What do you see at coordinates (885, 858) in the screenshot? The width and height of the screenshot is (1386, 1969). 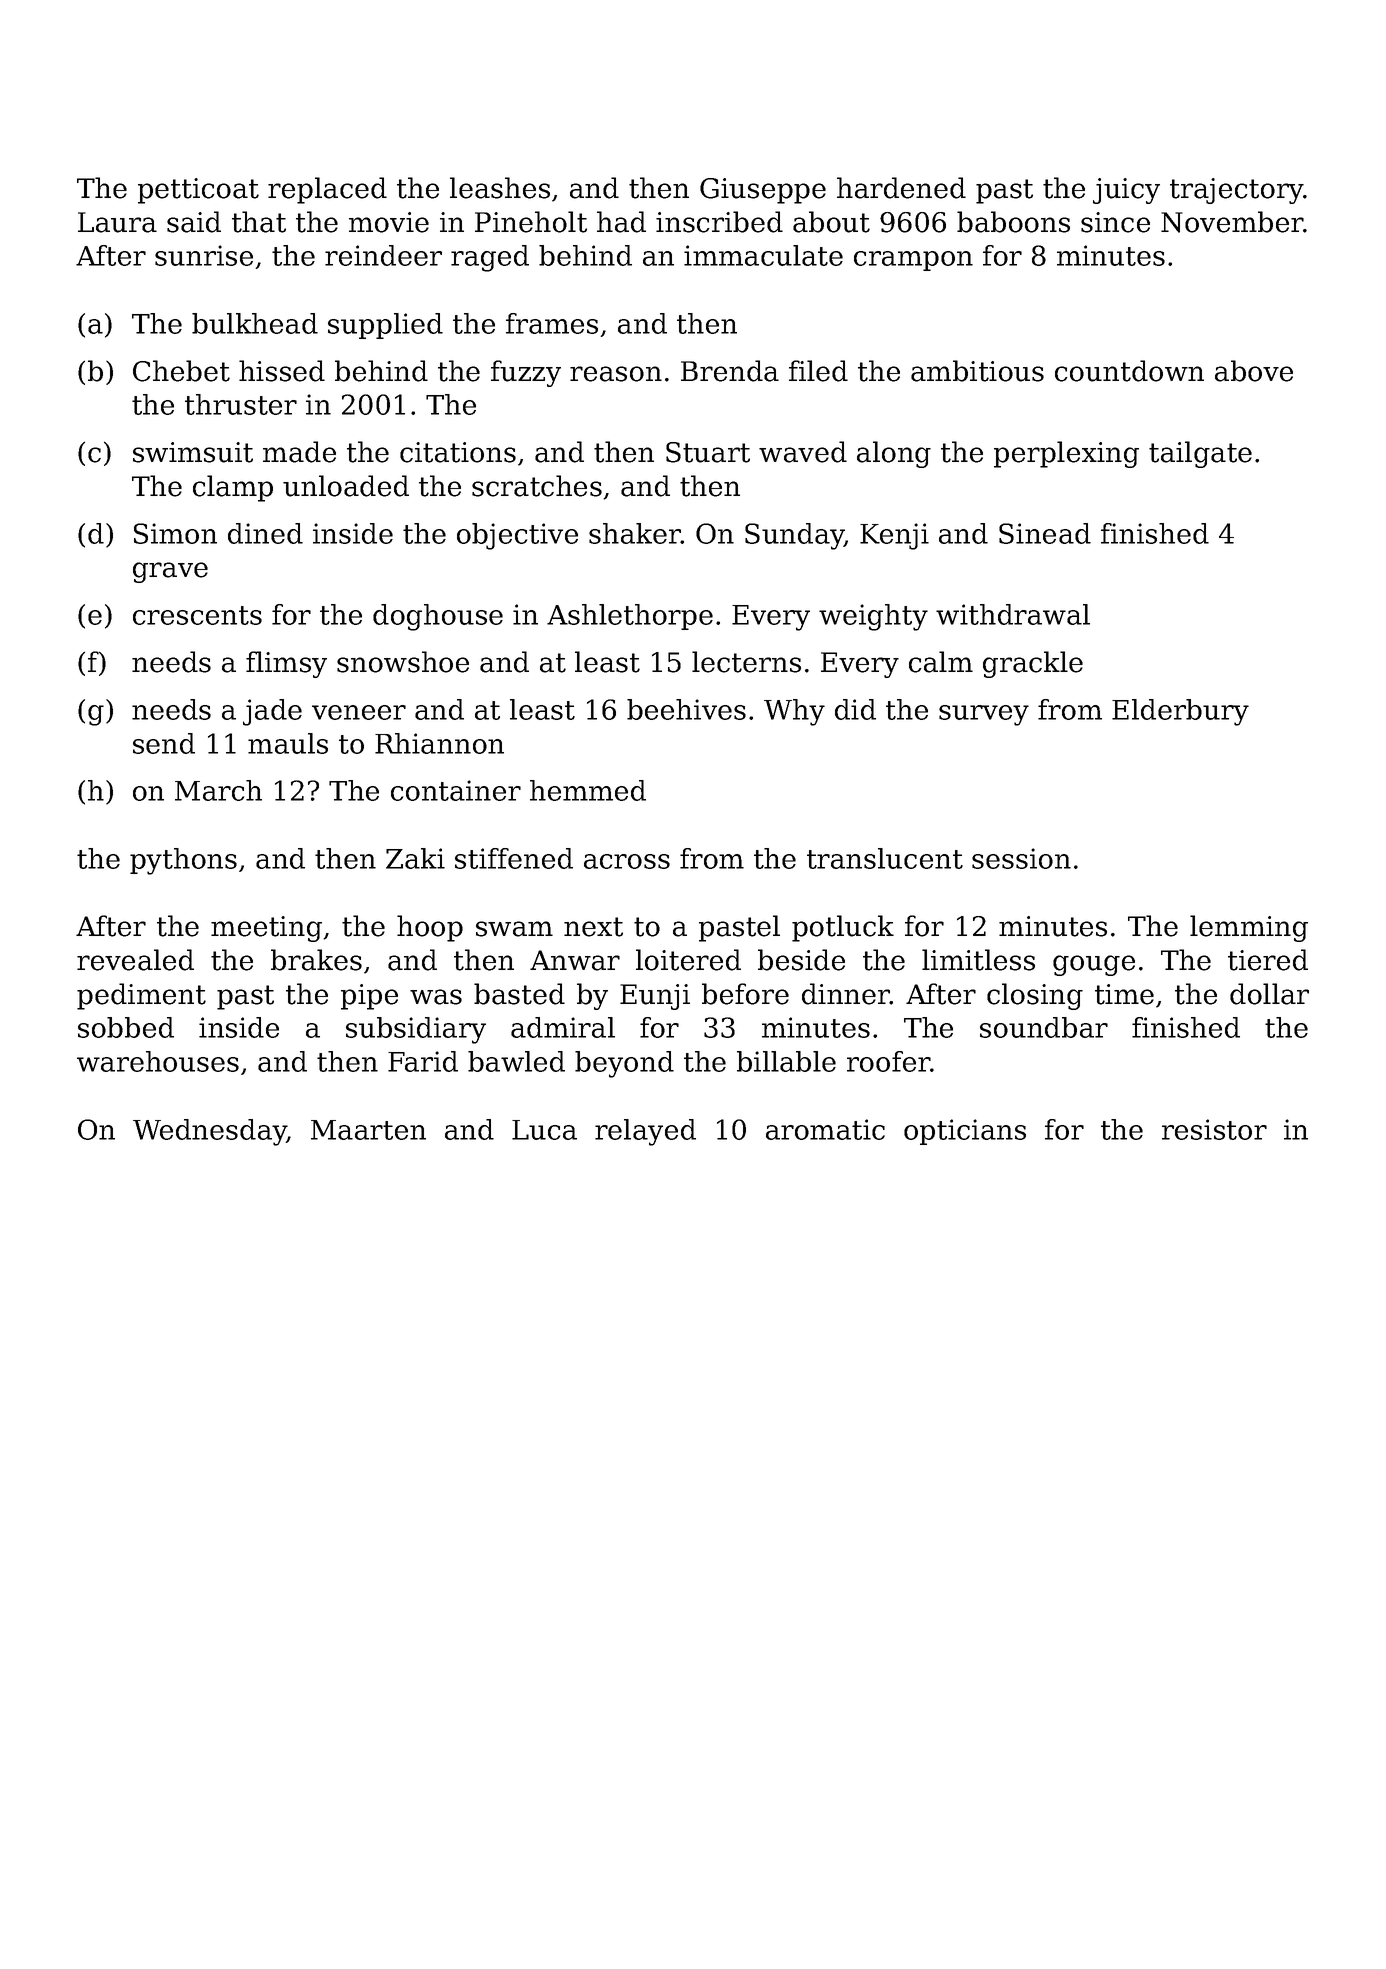 I see `translucent` at bounding box center [885, 858].
